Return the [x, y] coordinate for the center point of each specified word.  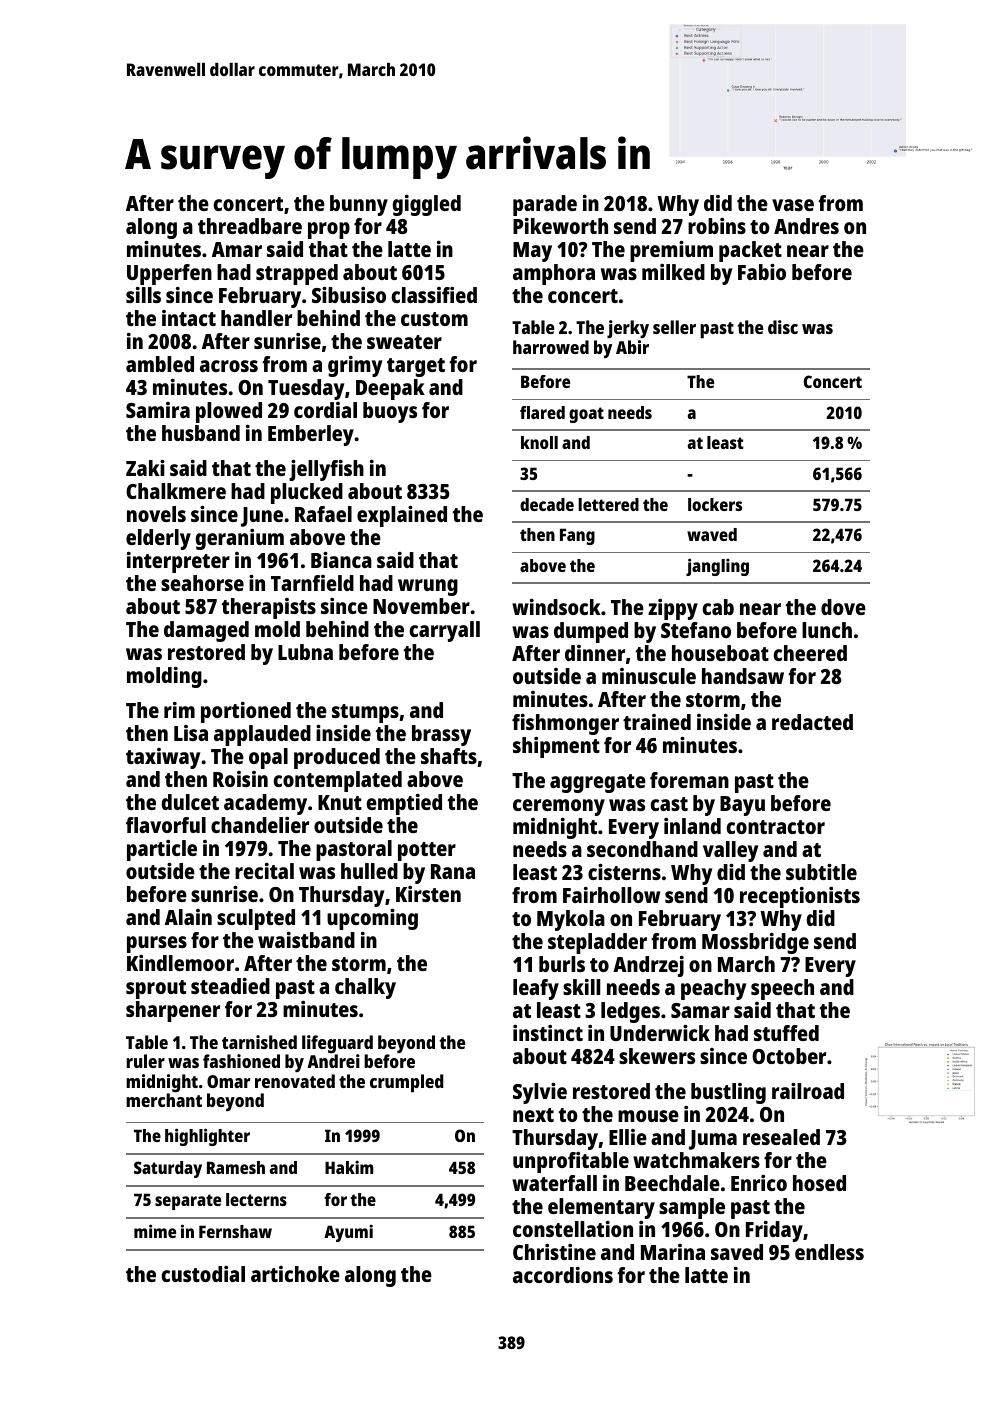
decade [547, 504]
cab [718, 607]
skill [581, 987]
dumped [591, 632]
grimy [355, 366]
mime [155, 1231]
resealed [781, 1137]
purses [157, 944]
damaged [206, 631]
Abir [632, 347]
